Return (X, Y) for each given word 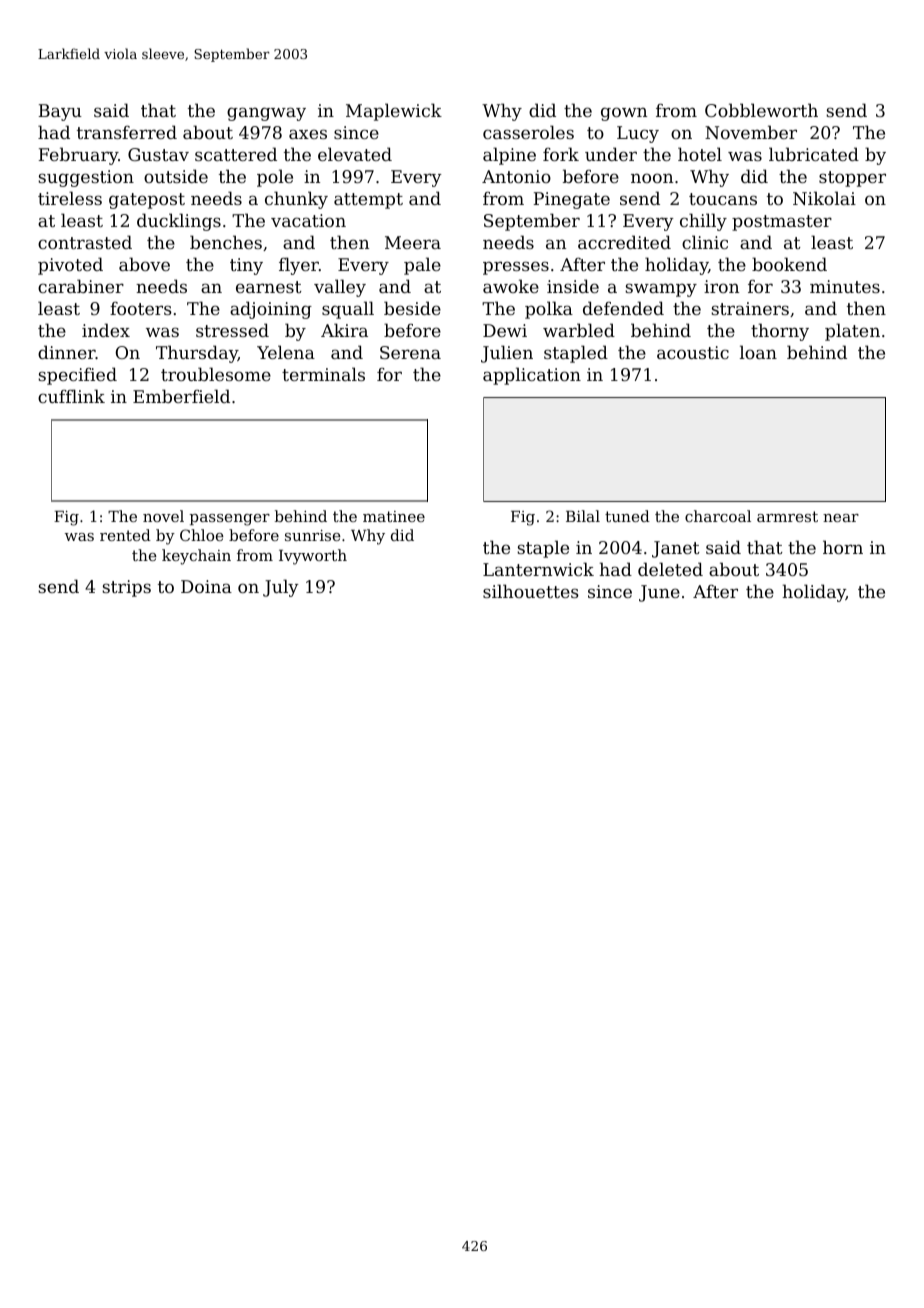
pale (422, 266)
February (78, 156)
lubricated (814, 154)
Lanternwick (538, 569)
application (532, 376)
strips (126, 588)
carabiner (81, 286)
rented (125, 535)
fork (561, 154)
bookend (789, 264)
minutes (845, 286)
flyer (299, 266)
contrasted (85, 242)
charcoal (718, 516)
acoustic (693, 352)
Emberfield (181, 396)
